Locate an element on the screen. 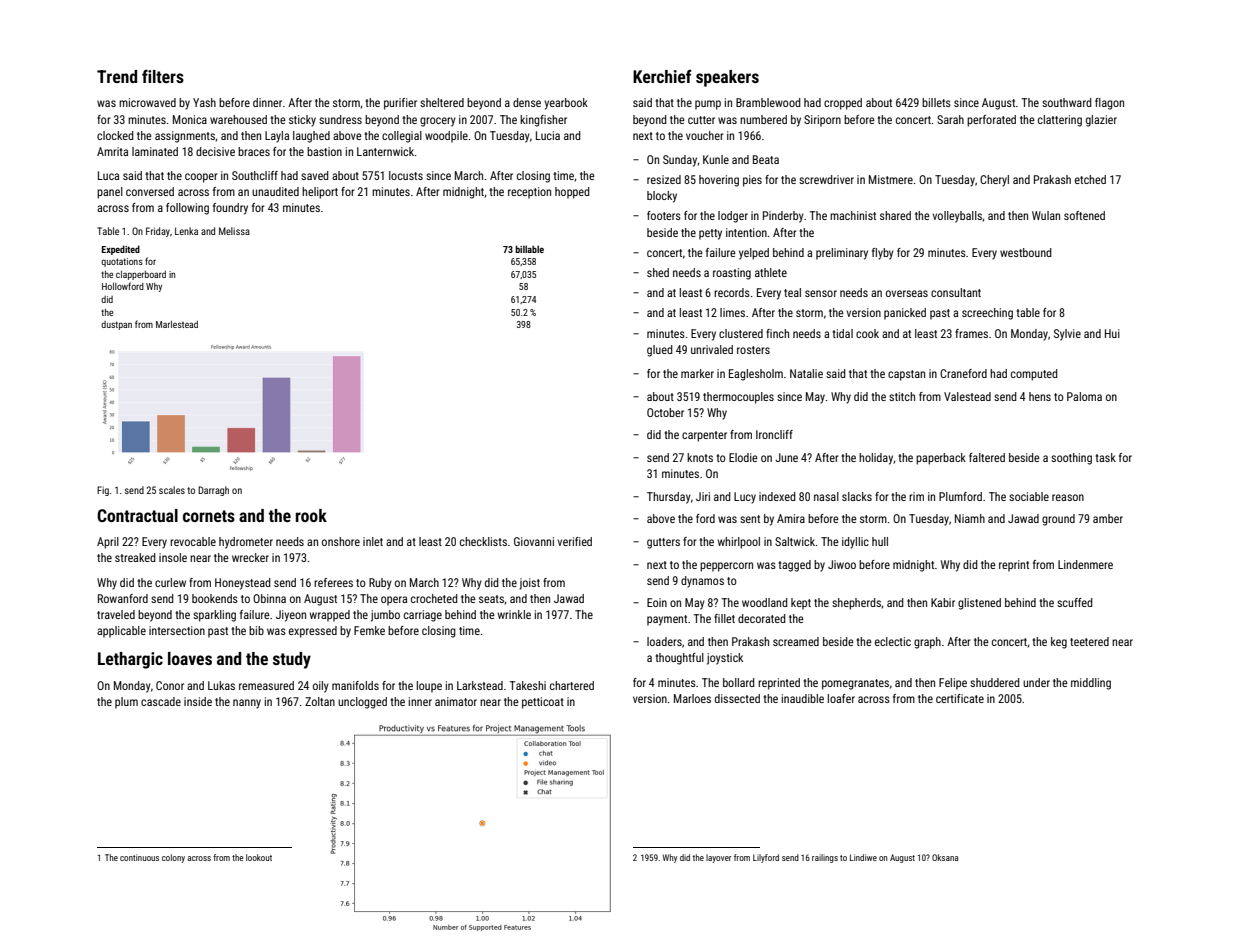  following is located at coordinates (187, 209).
